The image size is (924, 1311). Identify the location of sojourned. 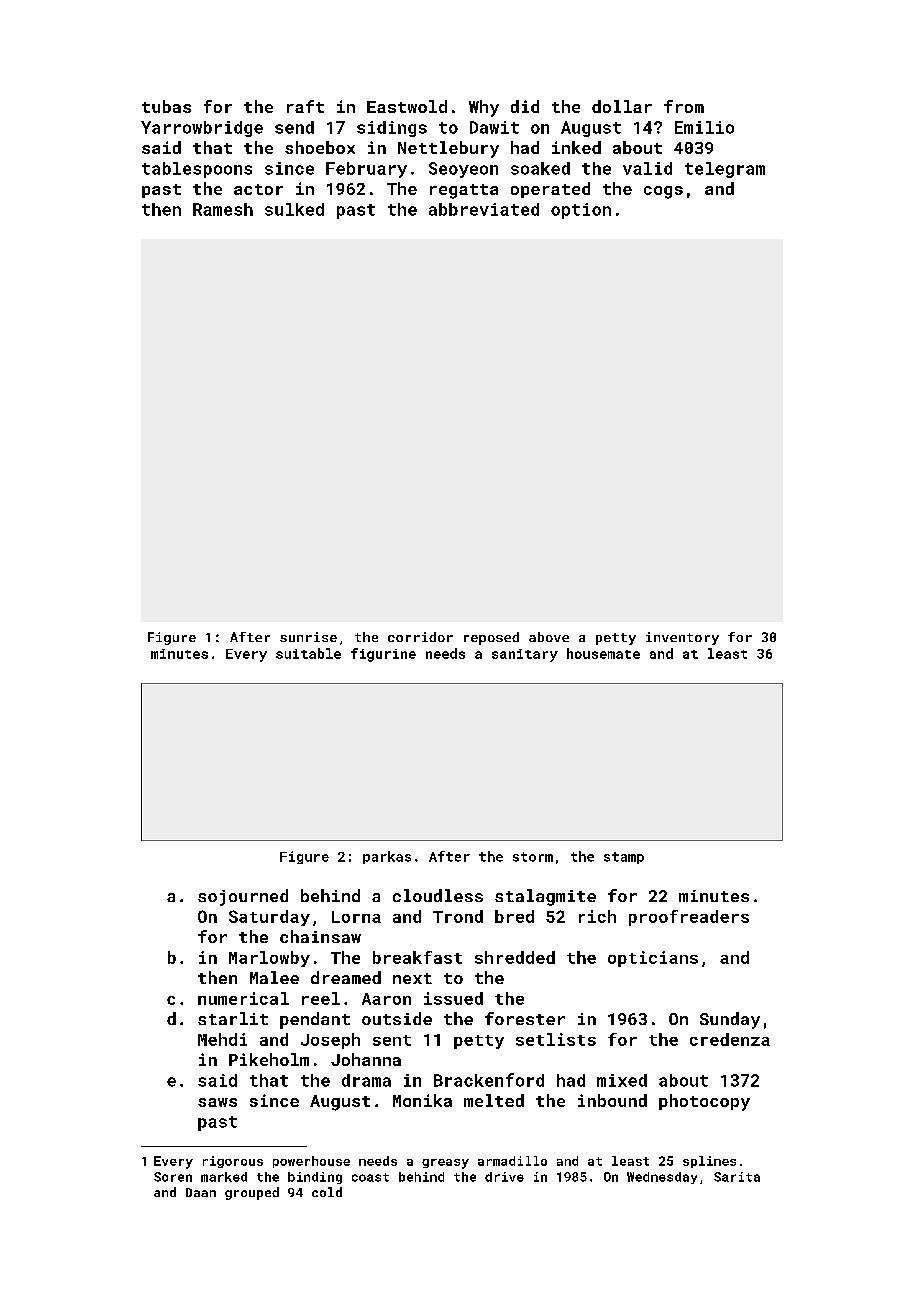
(243, 897).
